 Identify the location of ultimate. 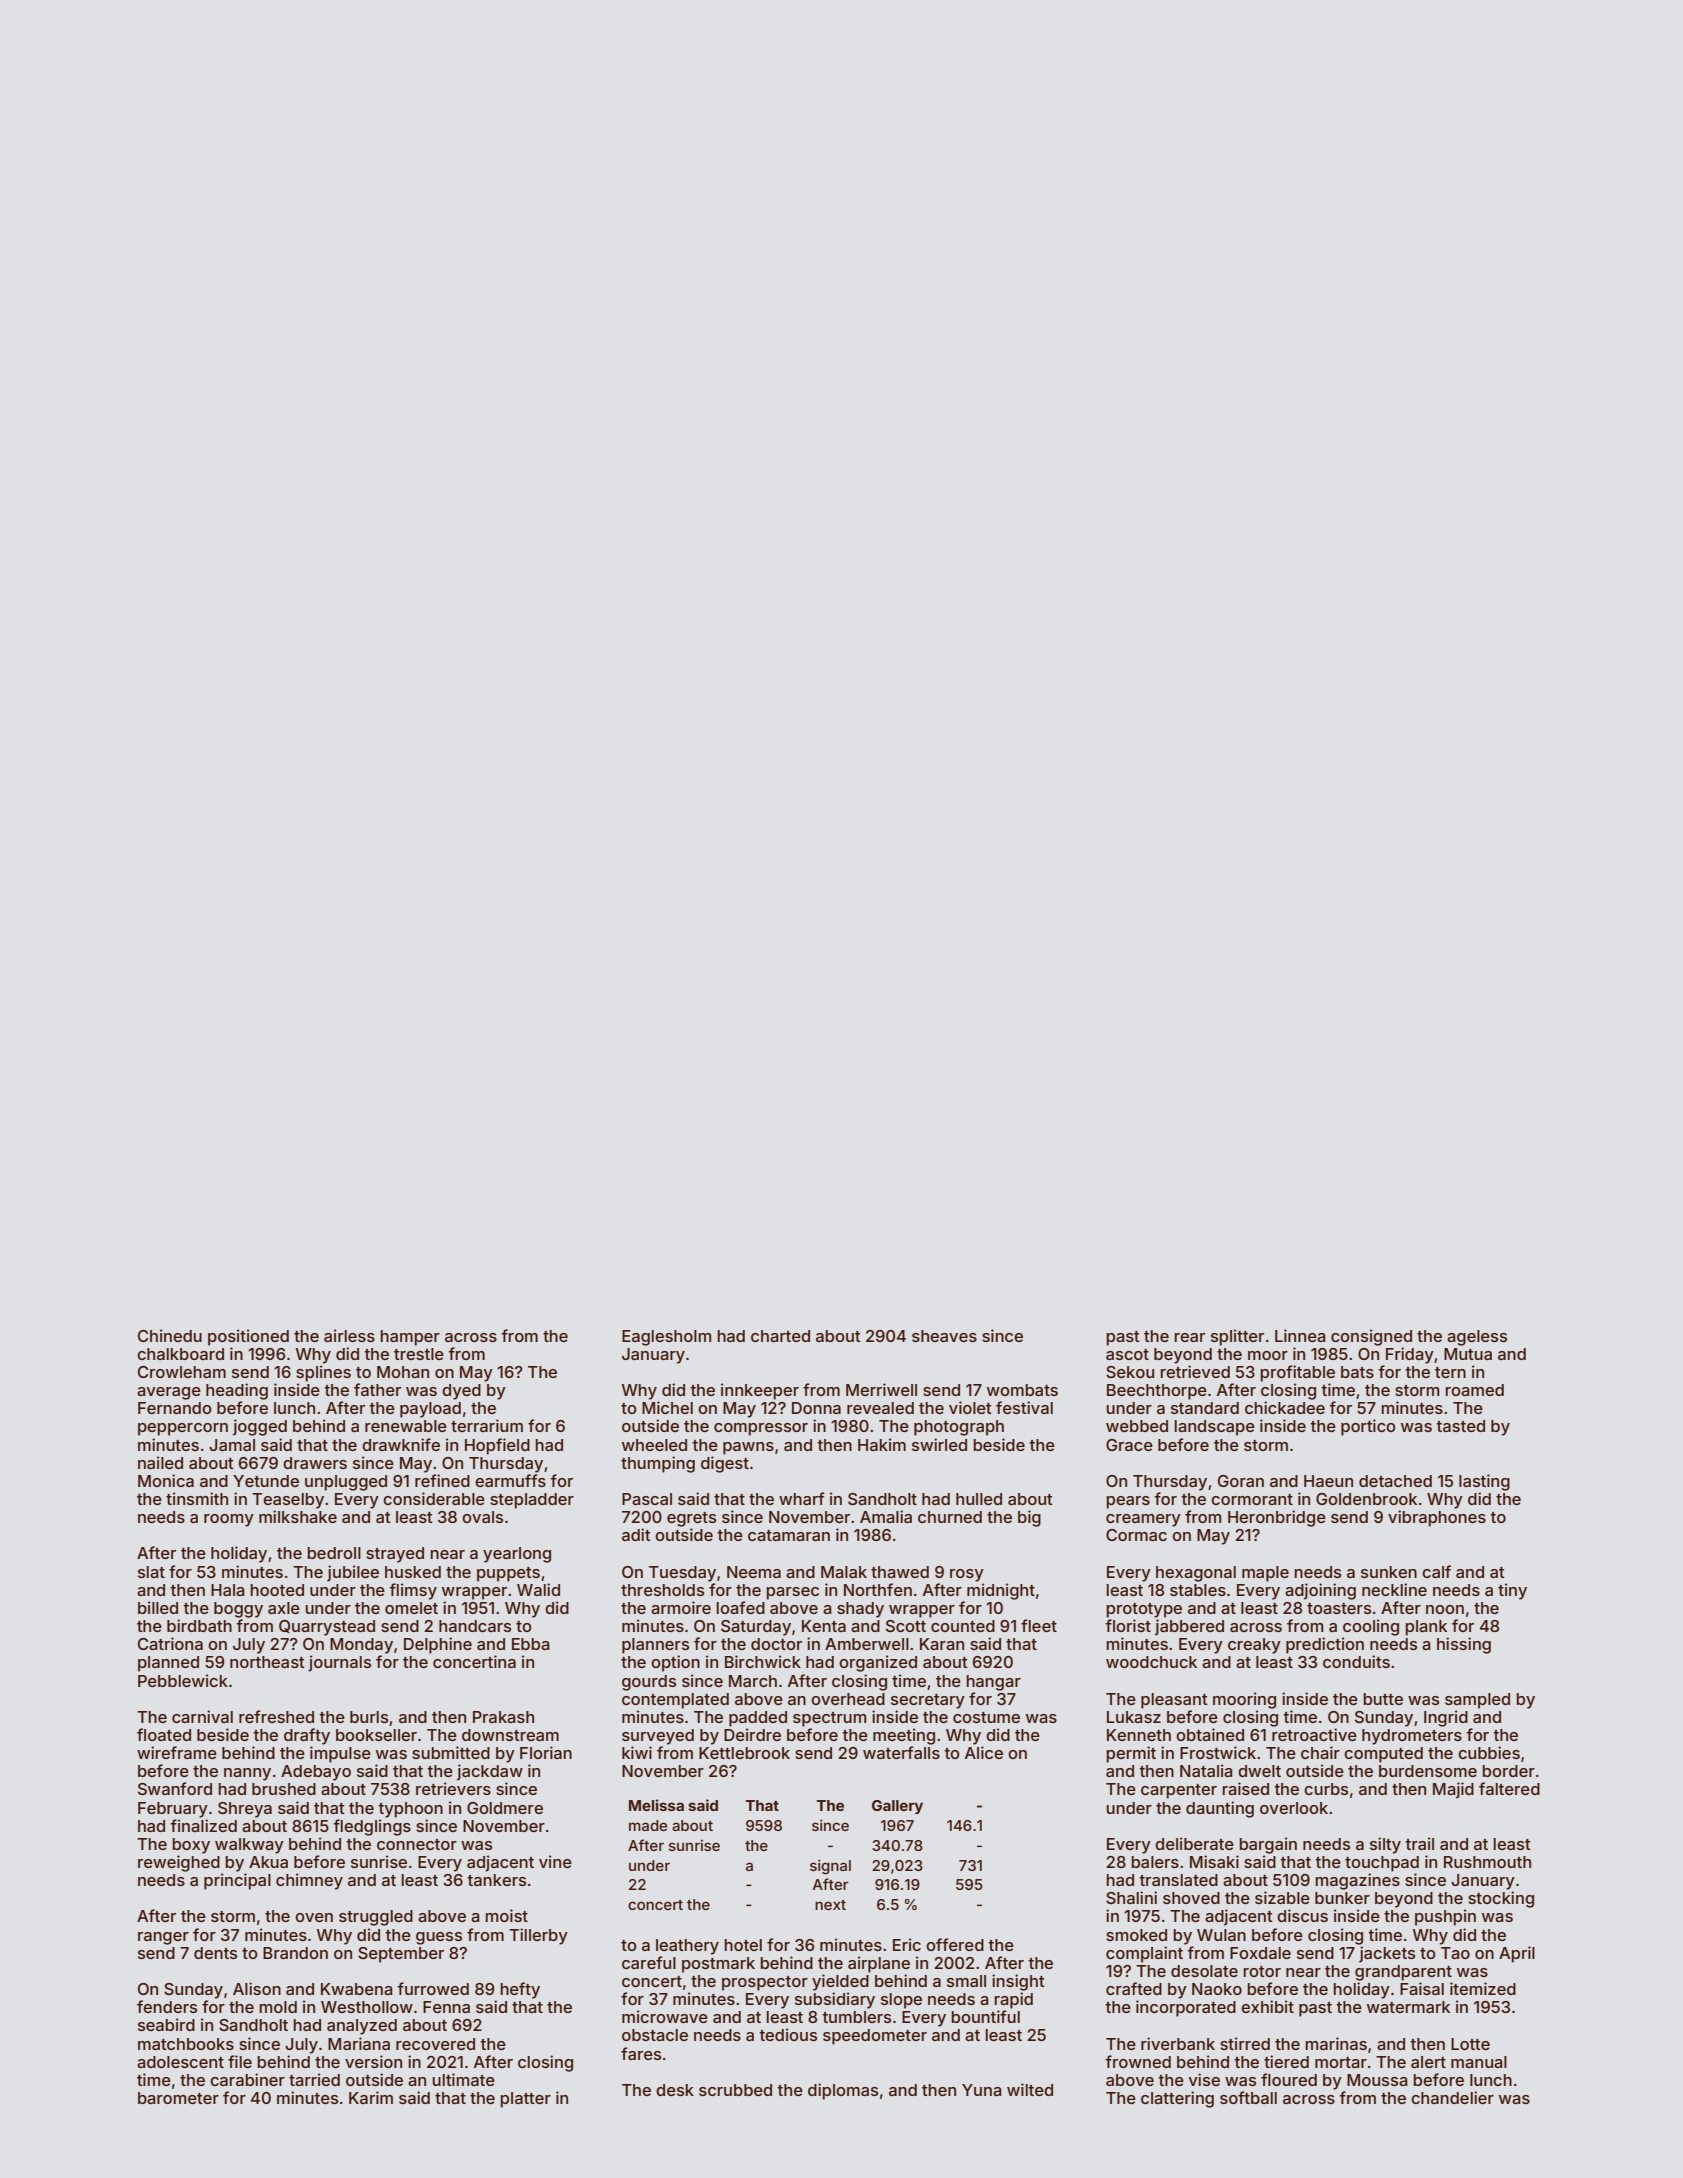
(463, 2079).
